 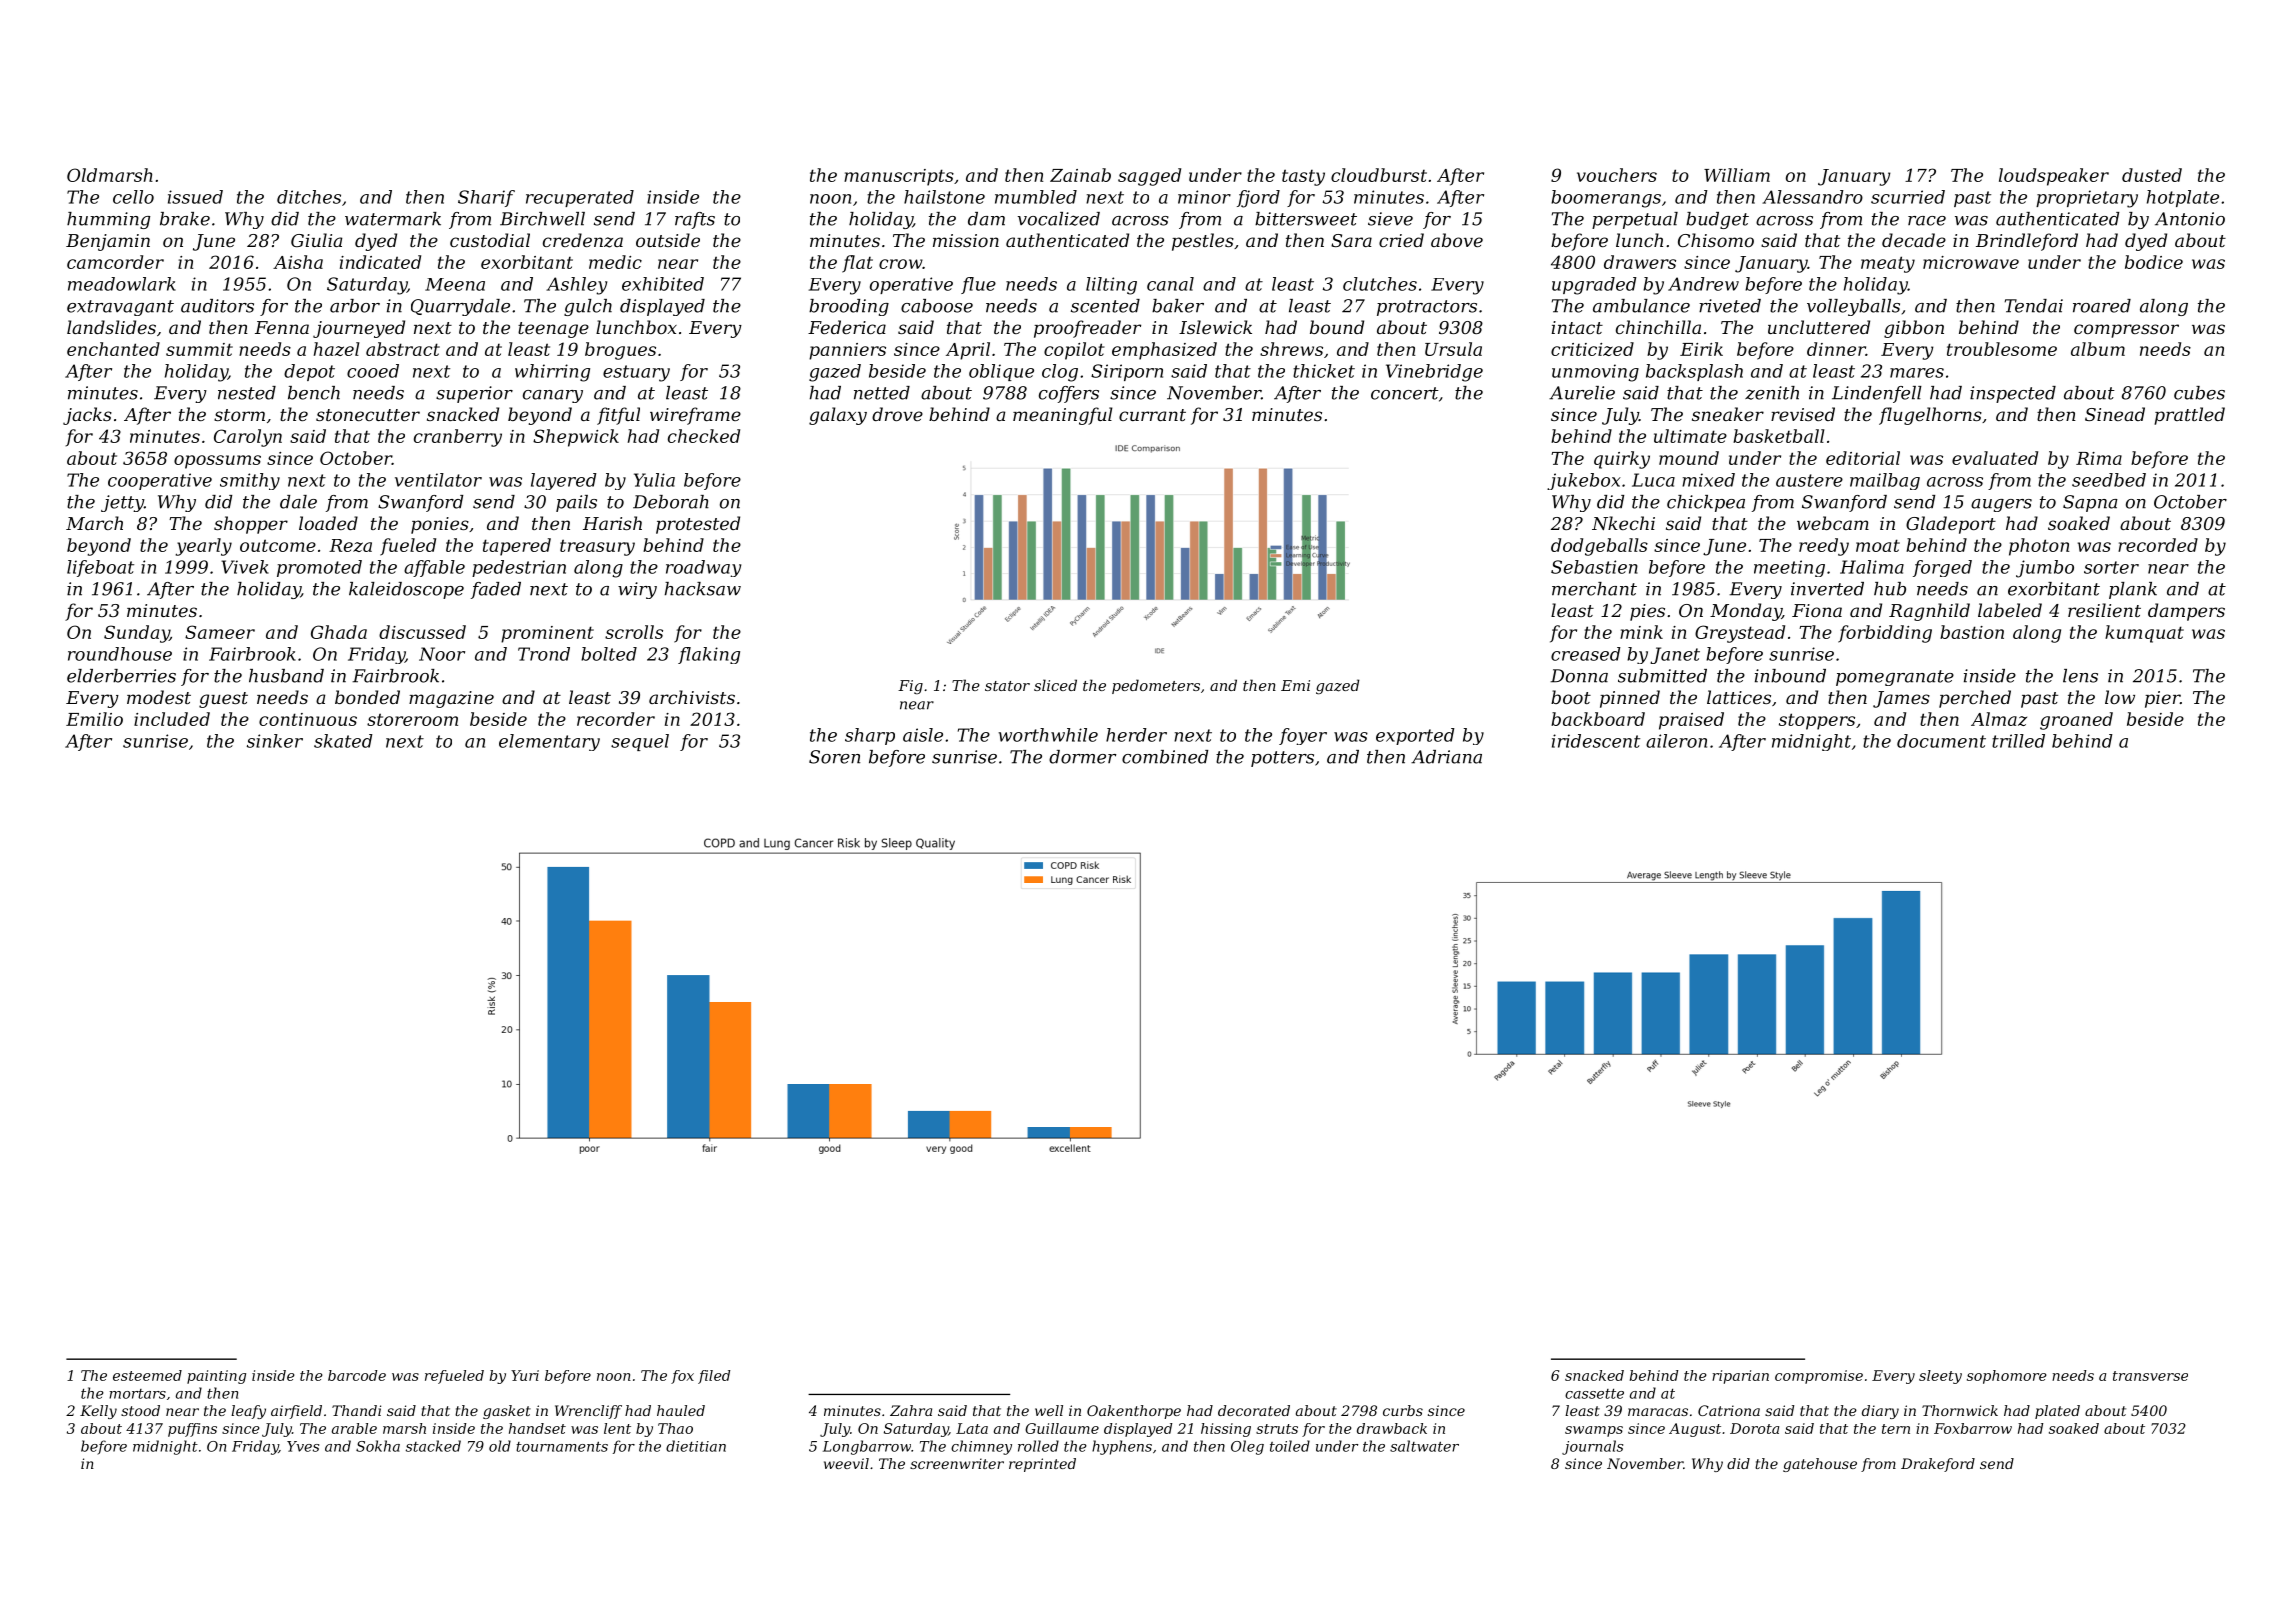 I want to click on caboose, so click(x=937, y=306).
